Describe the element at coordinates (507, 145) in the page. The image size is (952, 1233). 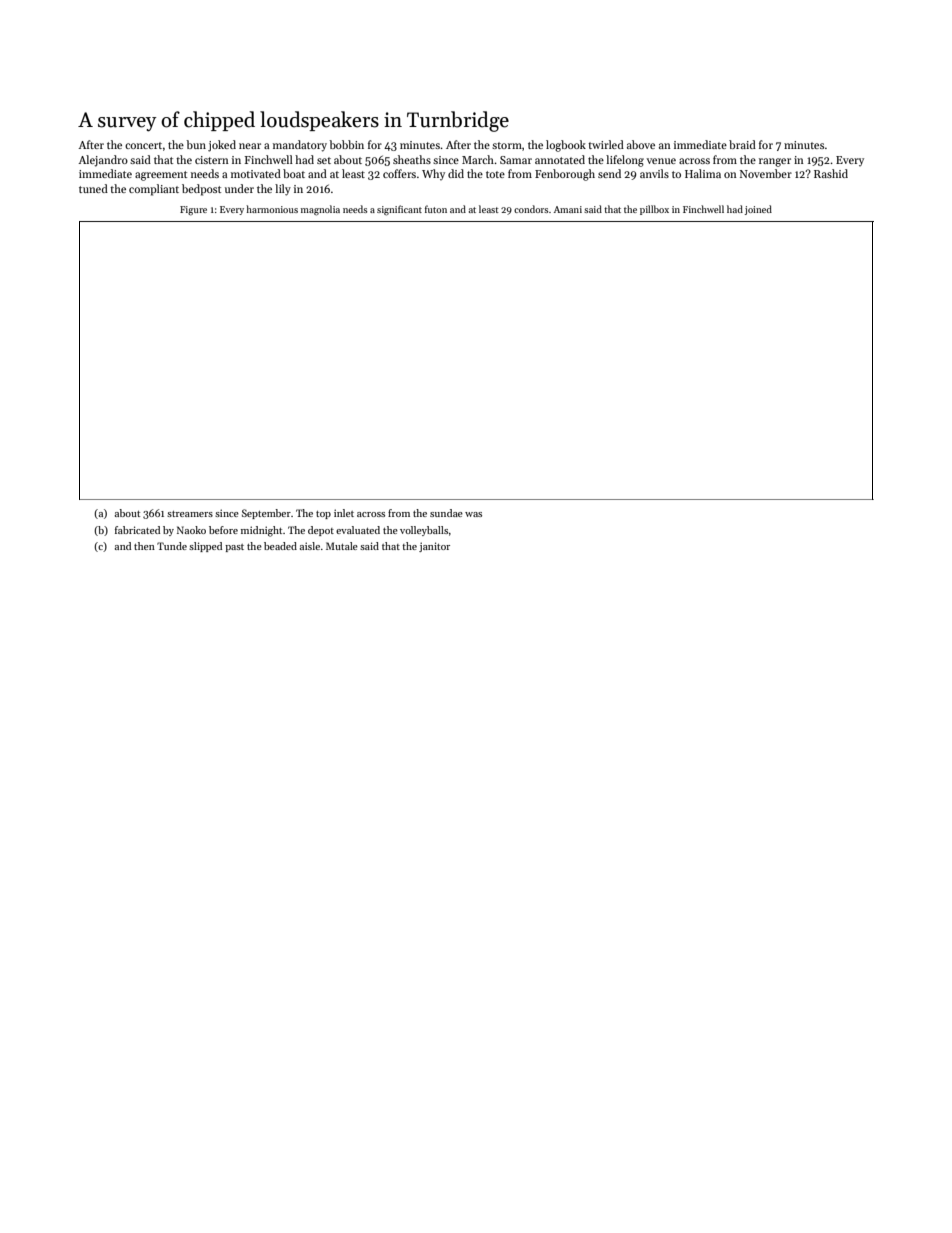
I see `storm` at that location.
